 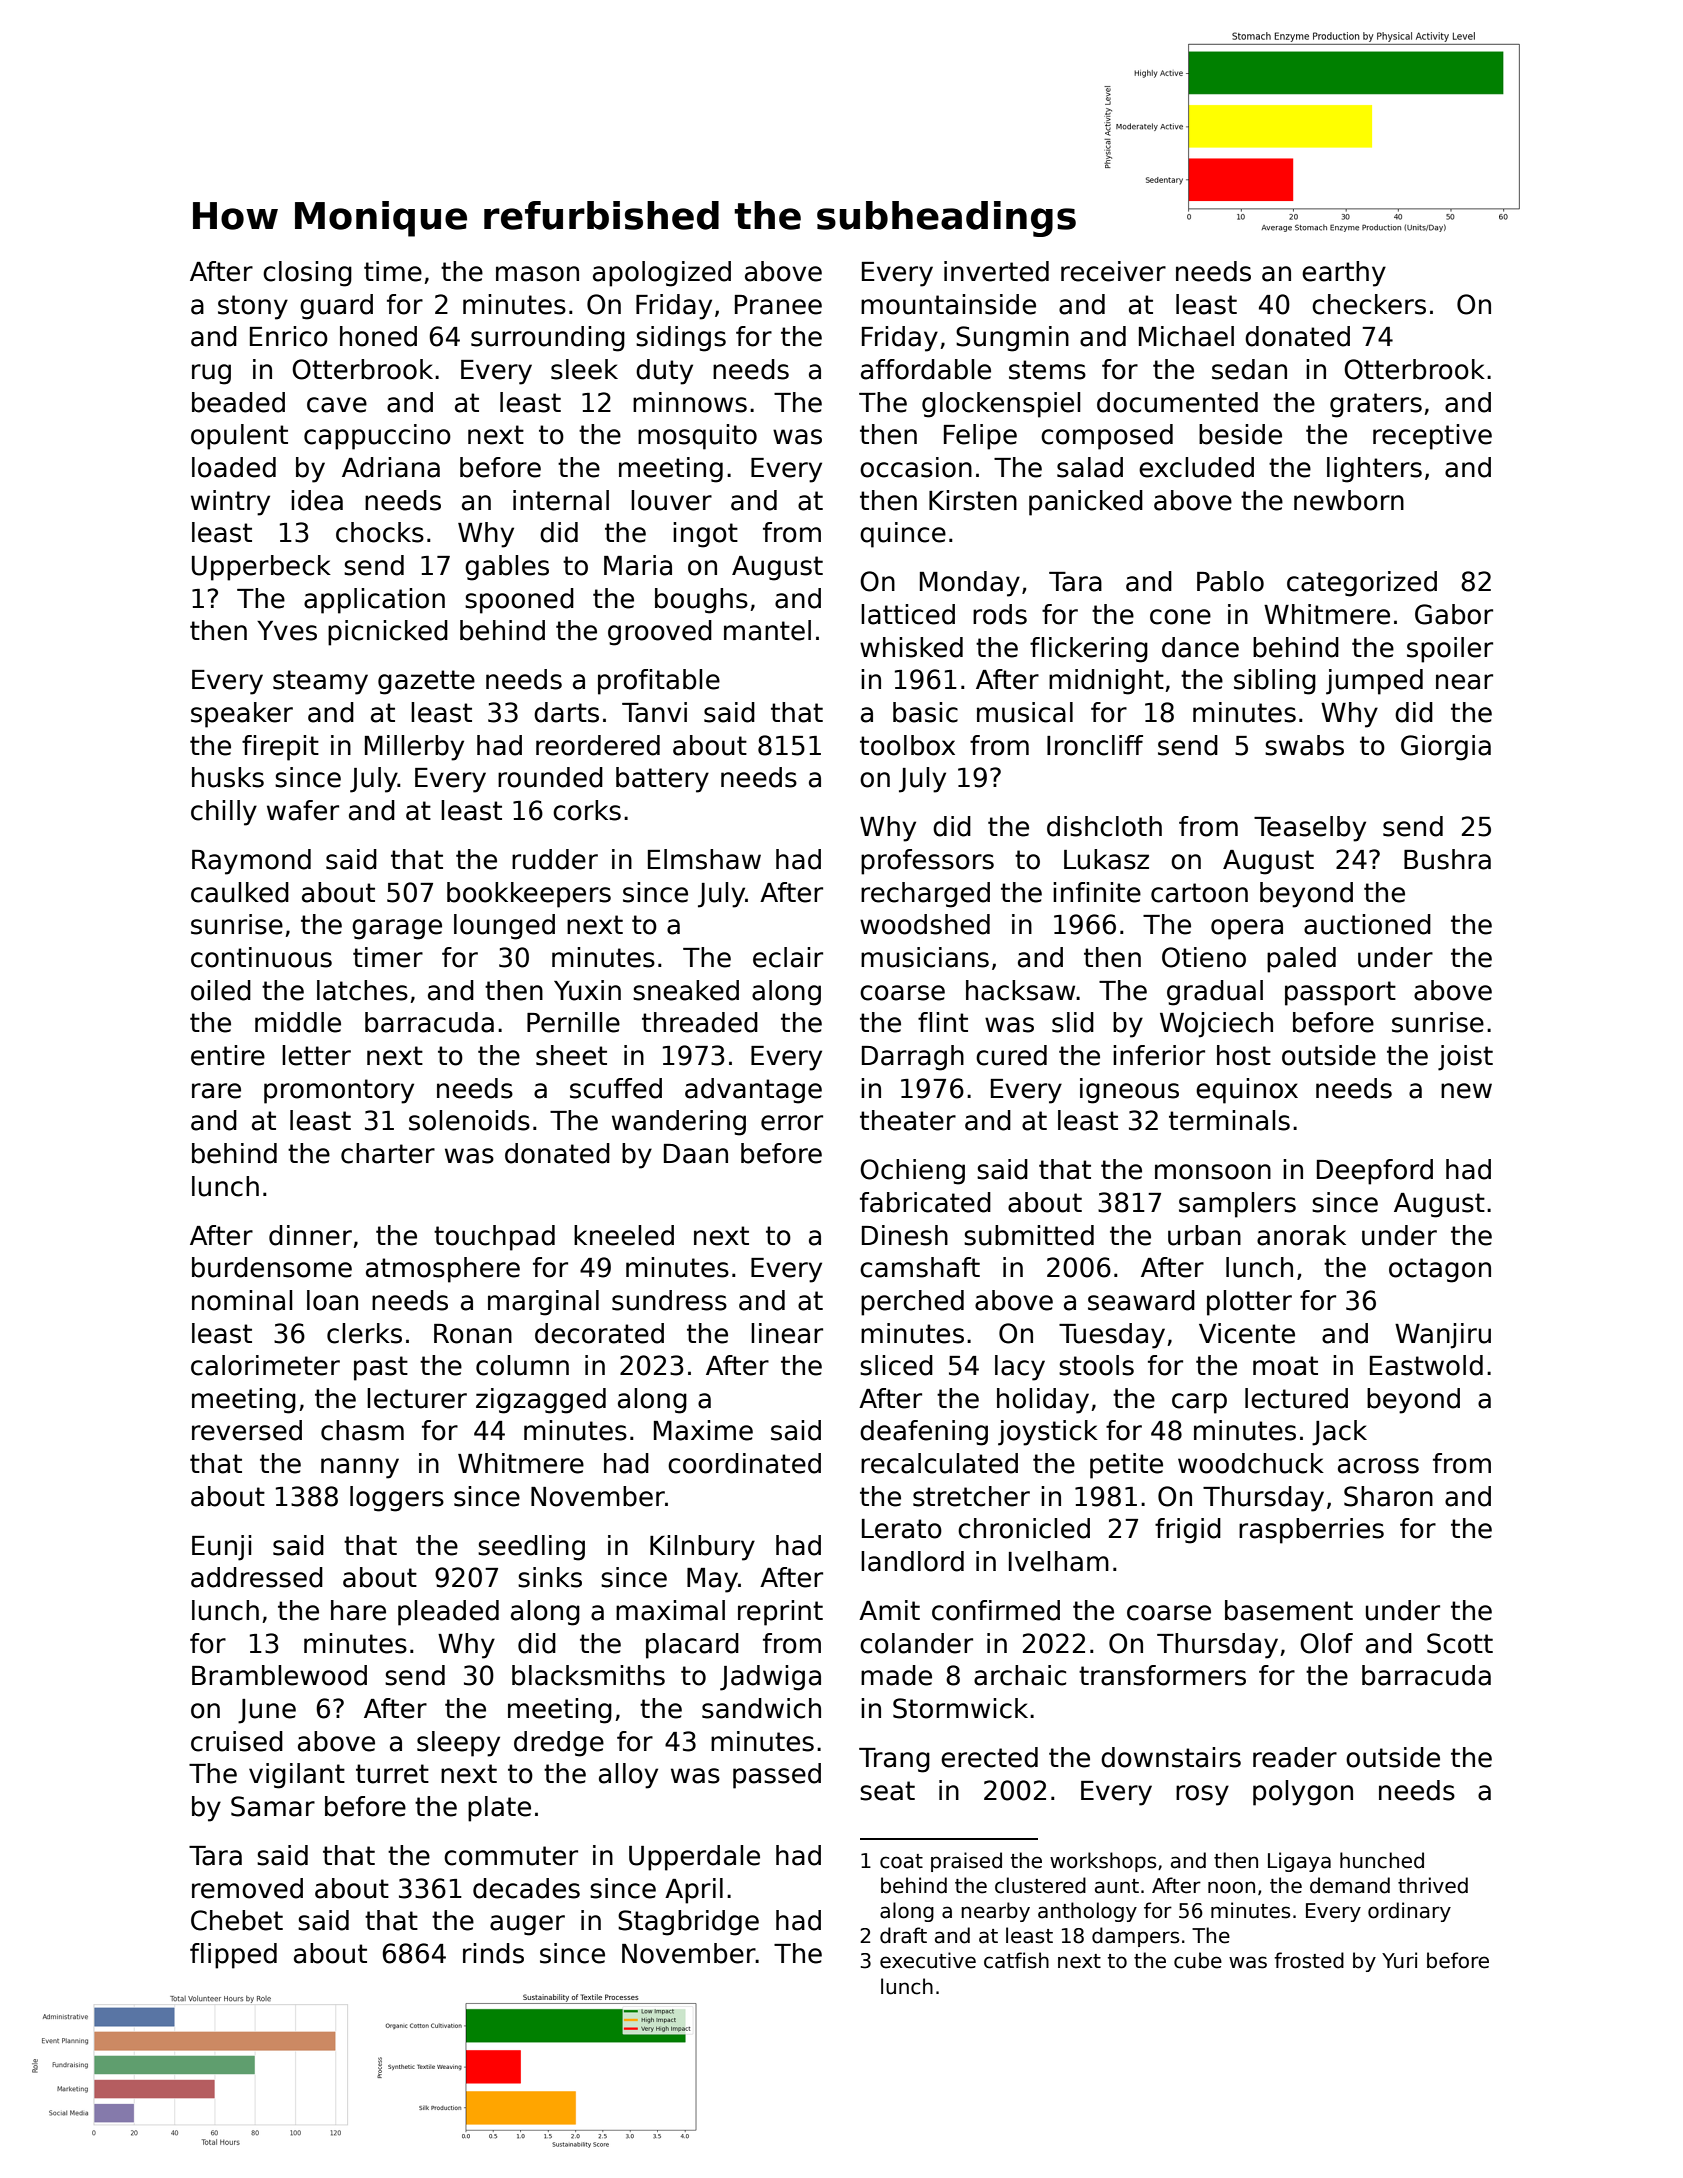 What do you see at coordinates (303, 810) in the screenshot?
I see `wafer` at bounding box center [303, 810].
